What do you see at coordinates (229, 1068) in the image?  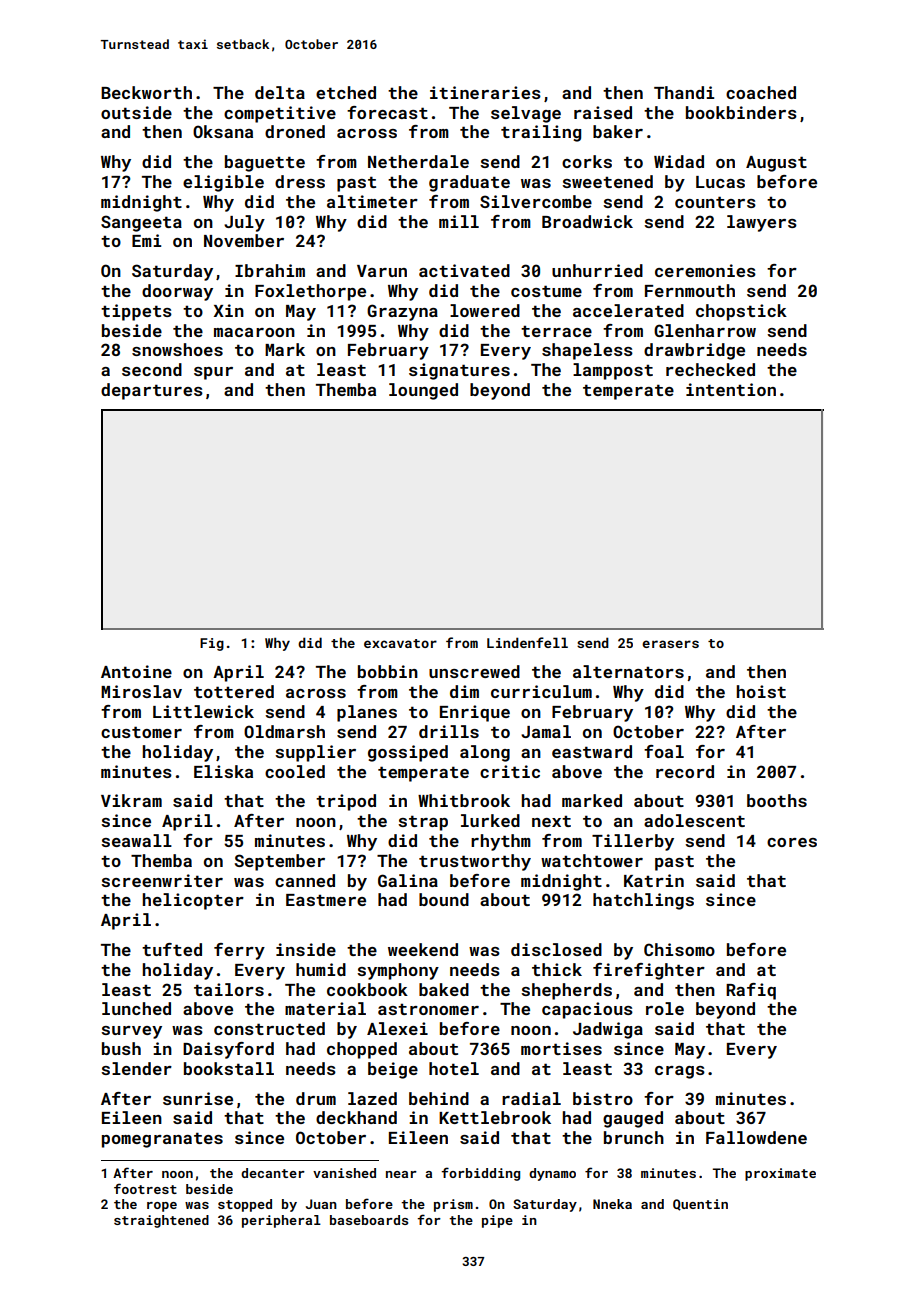 I see `bookstall` at bounding box center [229, 1068].
